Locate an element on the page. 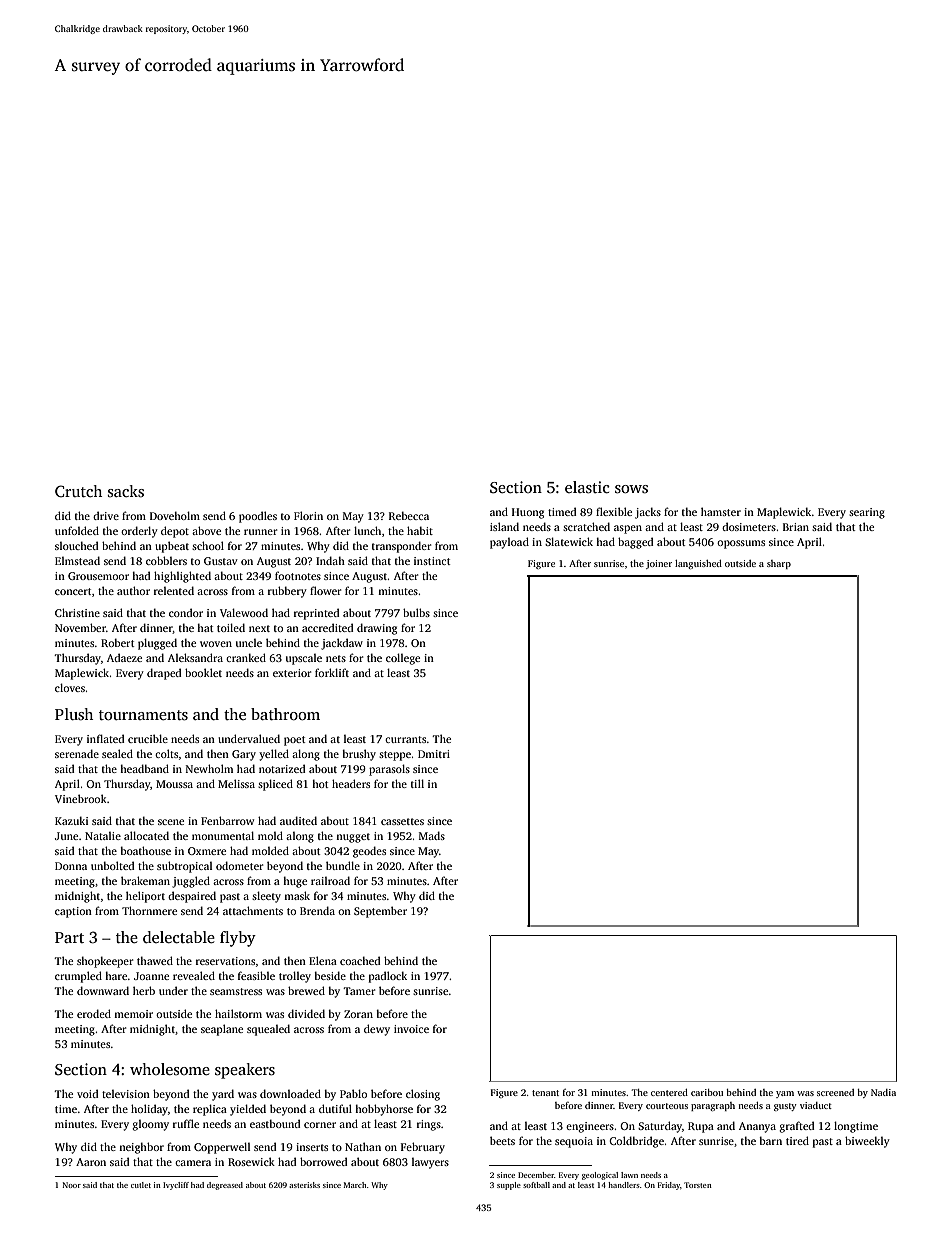  screened is located at coordinates (835, 1092).
